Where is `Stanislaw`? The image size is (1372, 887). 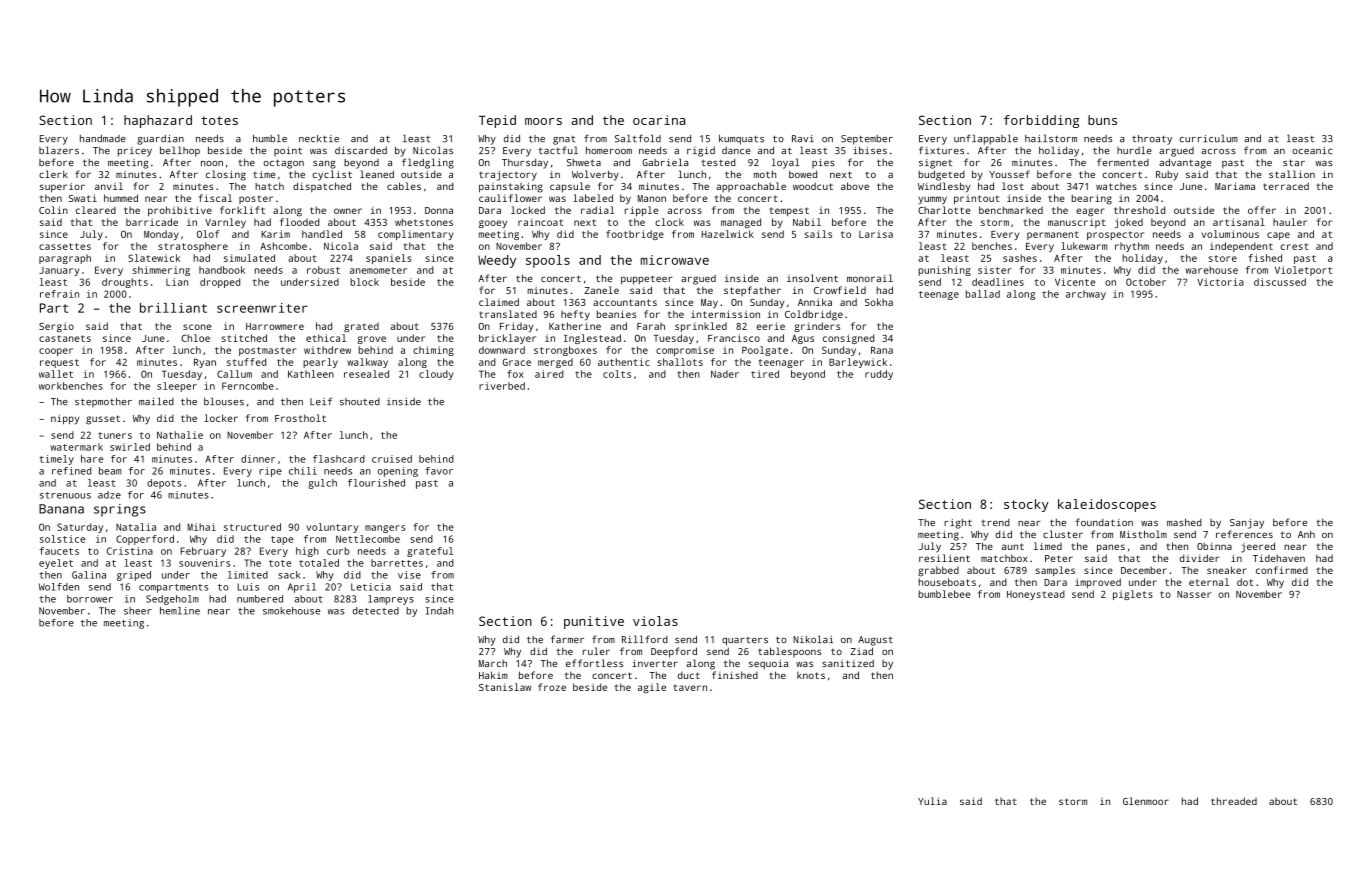 Stanislaw is located at coordinates (505, 687).
